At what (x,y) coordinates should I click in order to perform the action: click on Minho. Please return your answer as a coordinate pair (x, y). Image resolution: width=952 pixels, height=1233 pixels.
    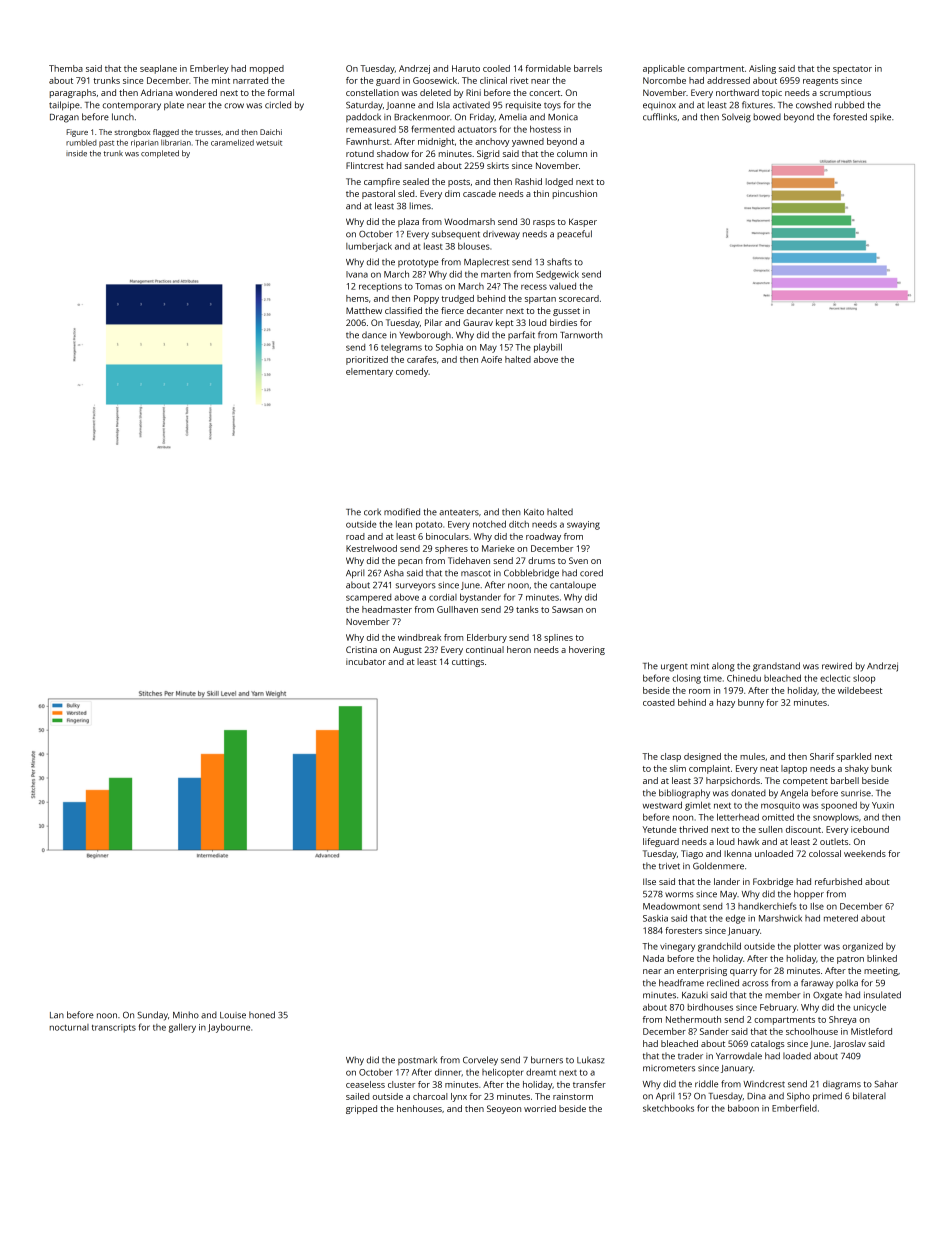
    Looking at the image, I should click on (186, 1015).
